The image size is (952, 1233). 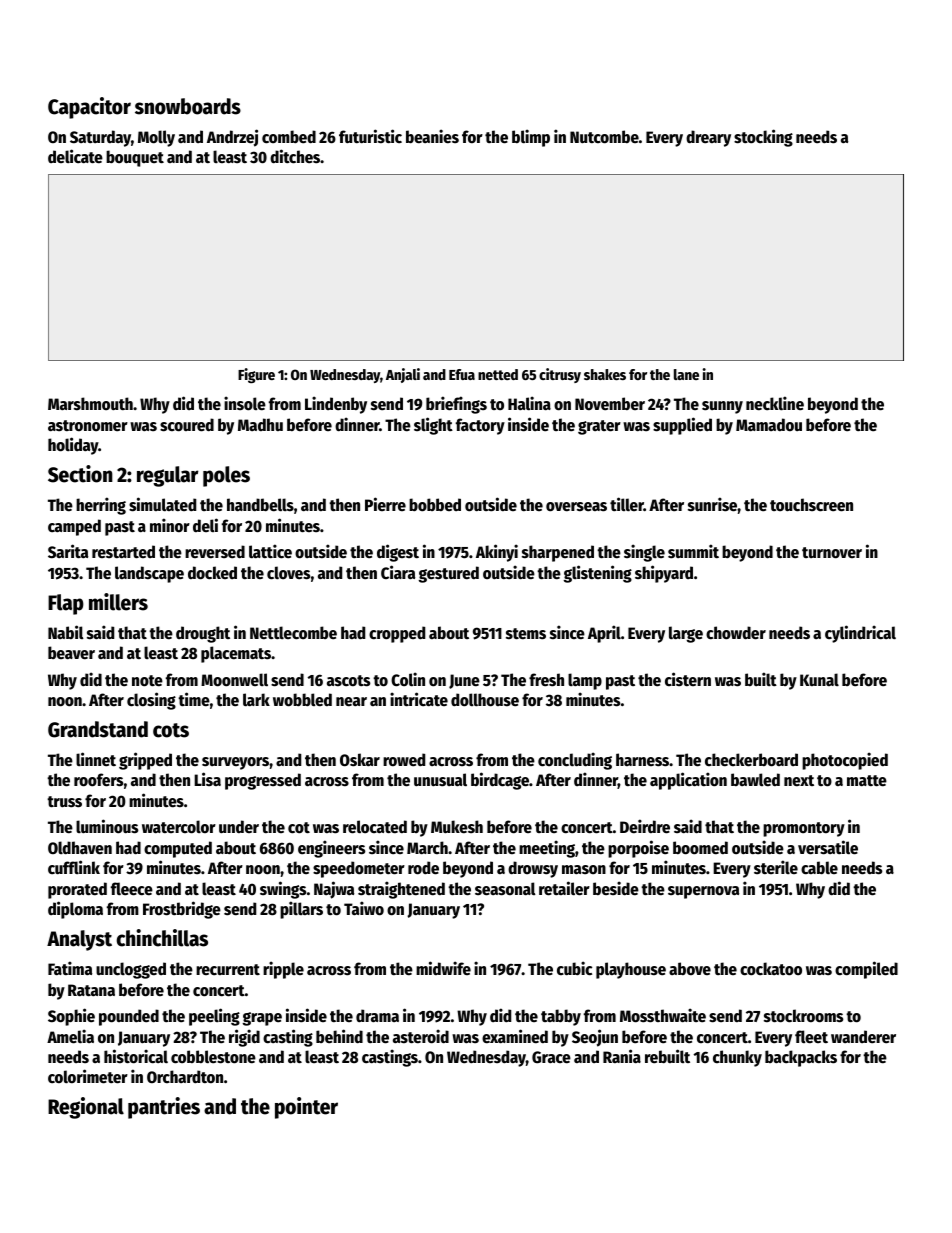 I want to click on Efua, so click(x=462, y=374).
